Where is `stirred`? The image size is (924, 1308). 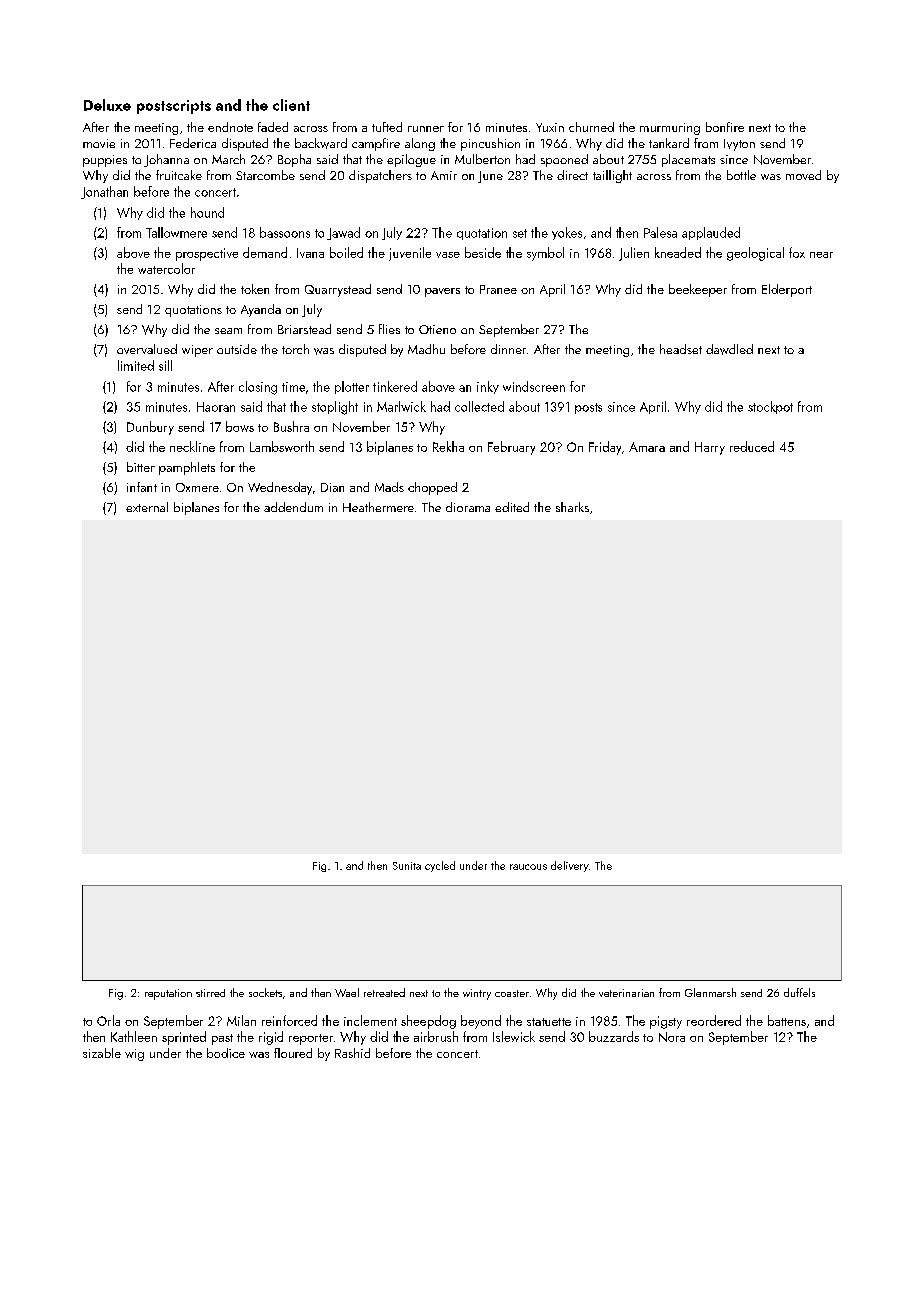
stirred is located at coordinates (210, 993).
